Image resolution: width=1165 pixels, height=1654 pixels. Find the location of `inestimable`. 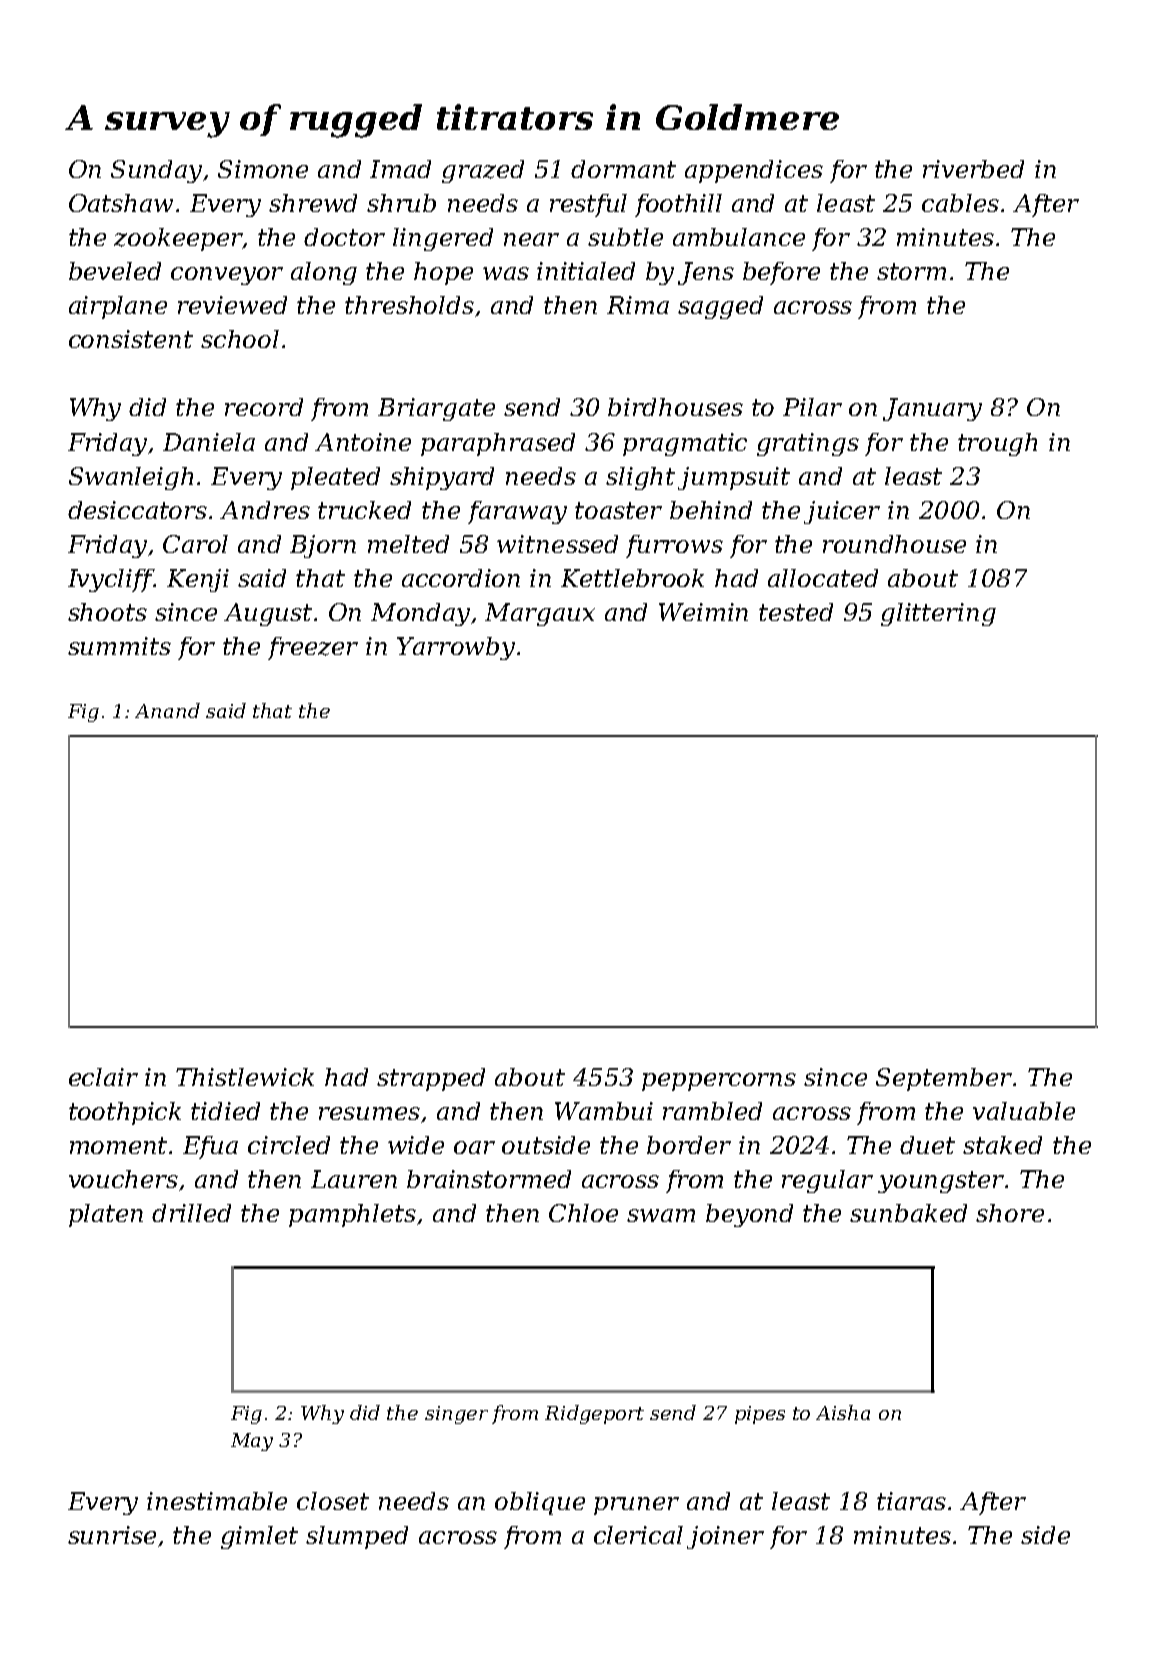

inestimable is located at coordinates (217, 1501).
